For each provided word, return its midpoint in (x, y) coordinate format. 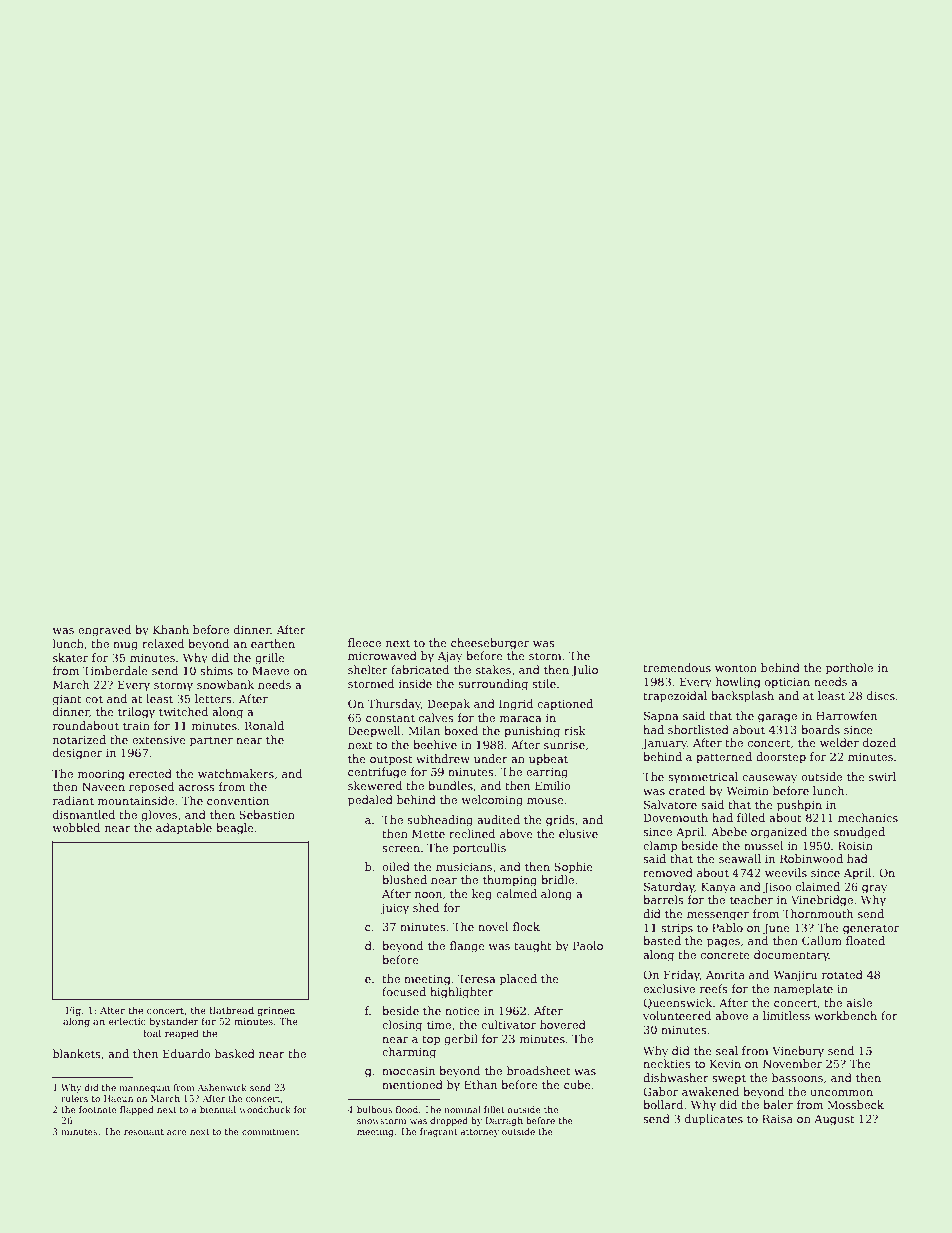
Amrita (725, 975)
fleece (364, 642)
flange (467, 947)
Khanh (171, 629)
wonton (736, 668)
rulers (74, 1098)
